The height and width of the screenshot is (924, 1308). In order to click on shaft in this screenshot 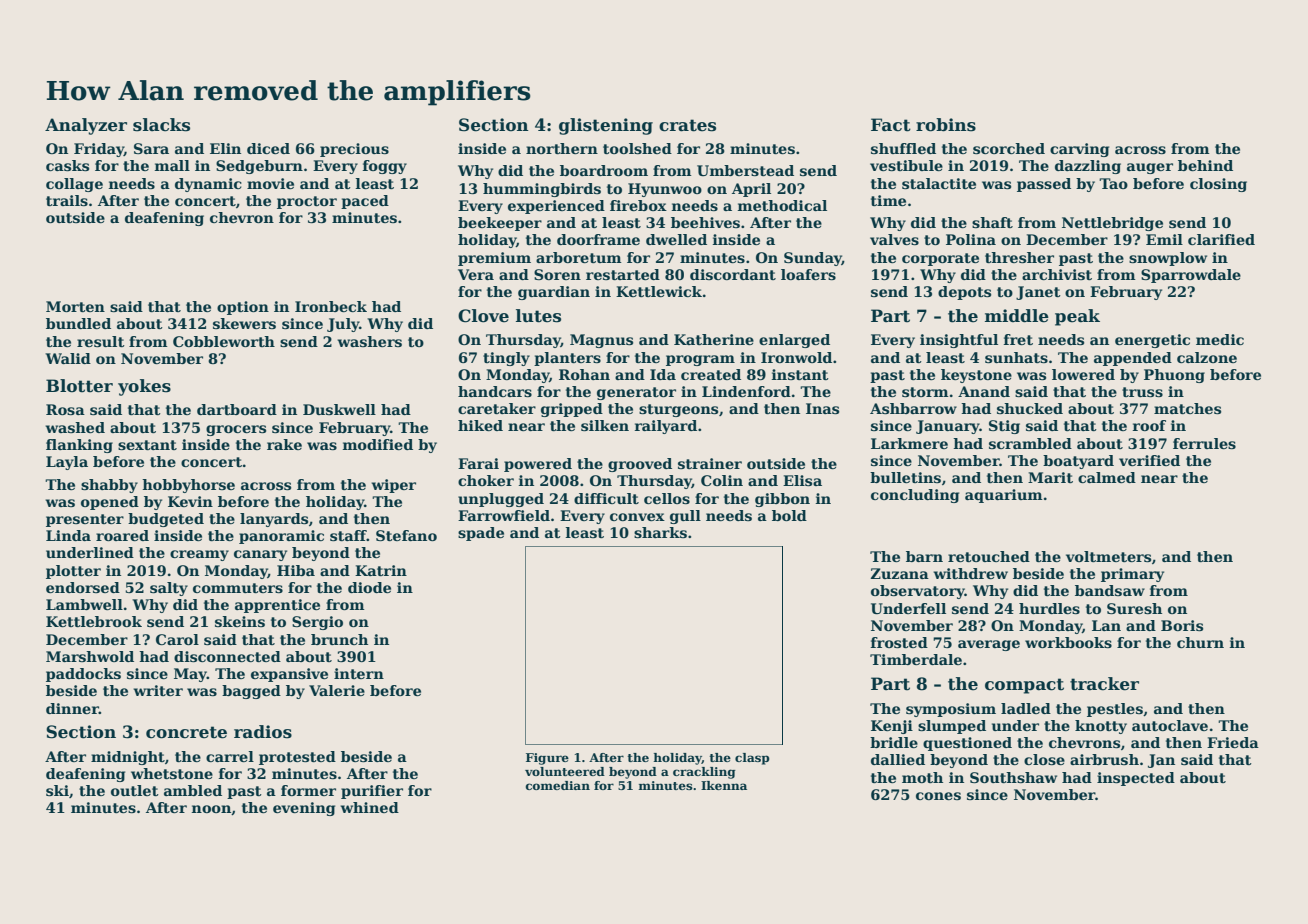, I will do `click(992, 222)`.
